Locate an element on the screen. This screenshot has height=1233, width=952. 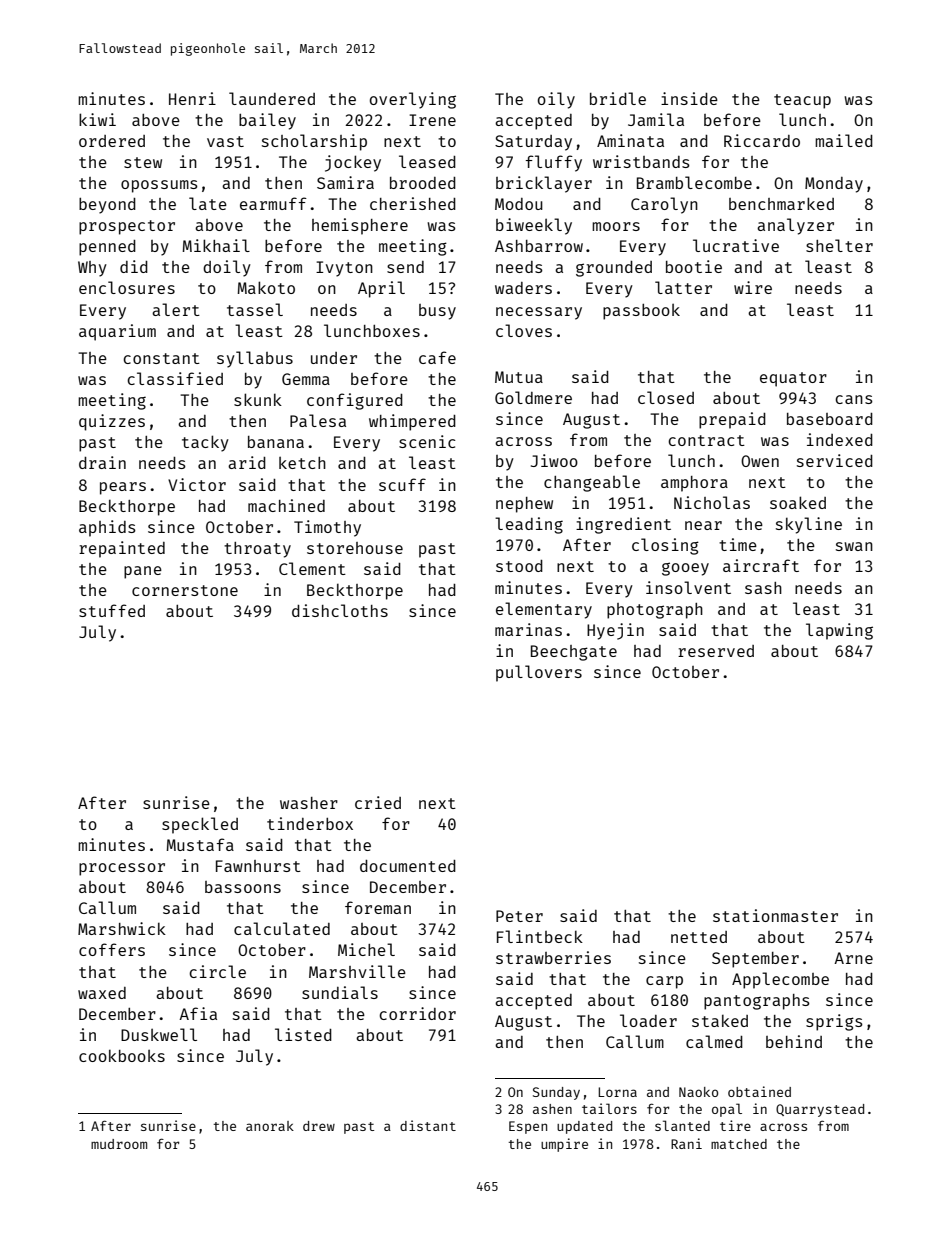
inside is located at coordinates (689, 98).
